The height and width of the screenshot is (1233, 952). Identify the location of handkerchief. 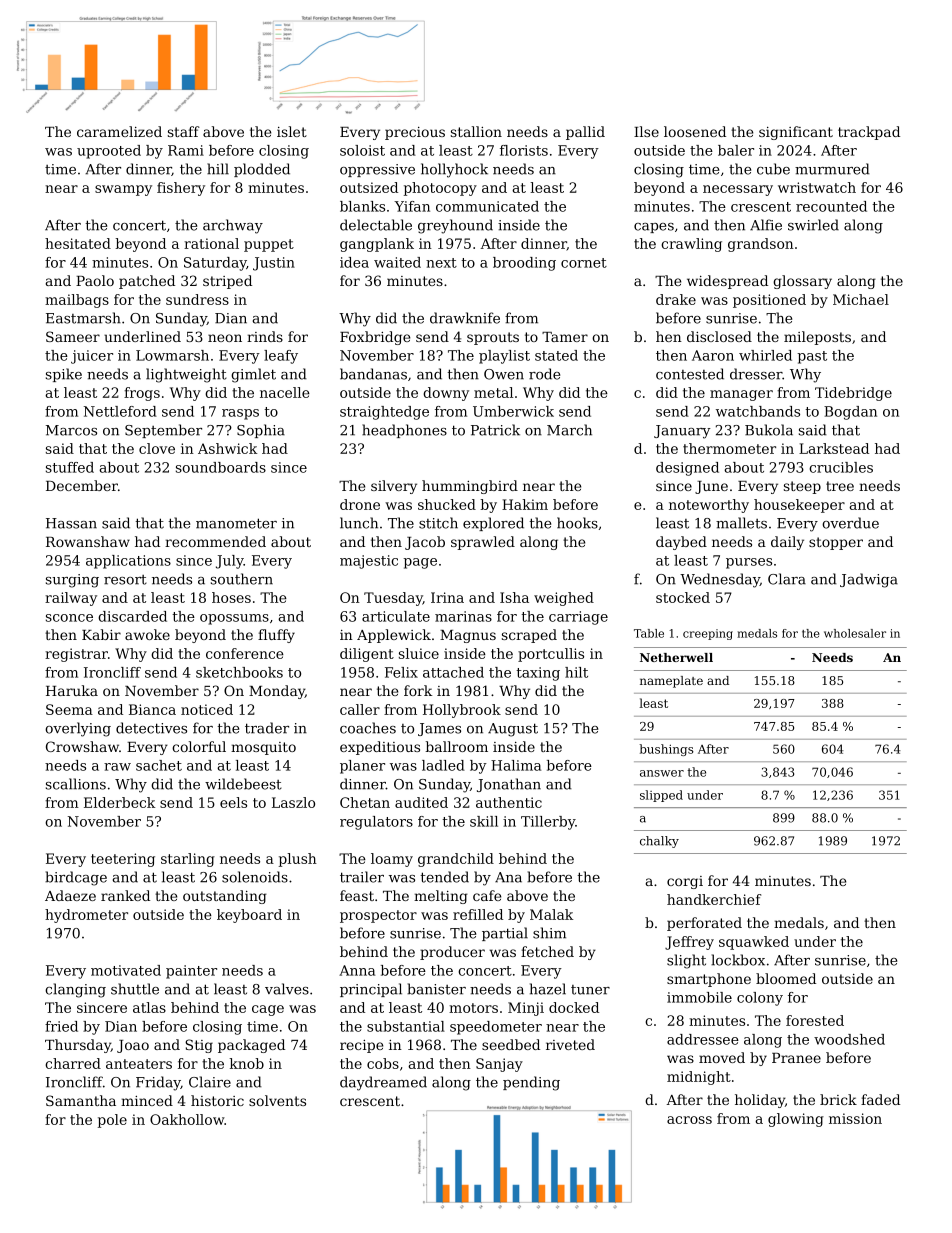
(714, 899).
